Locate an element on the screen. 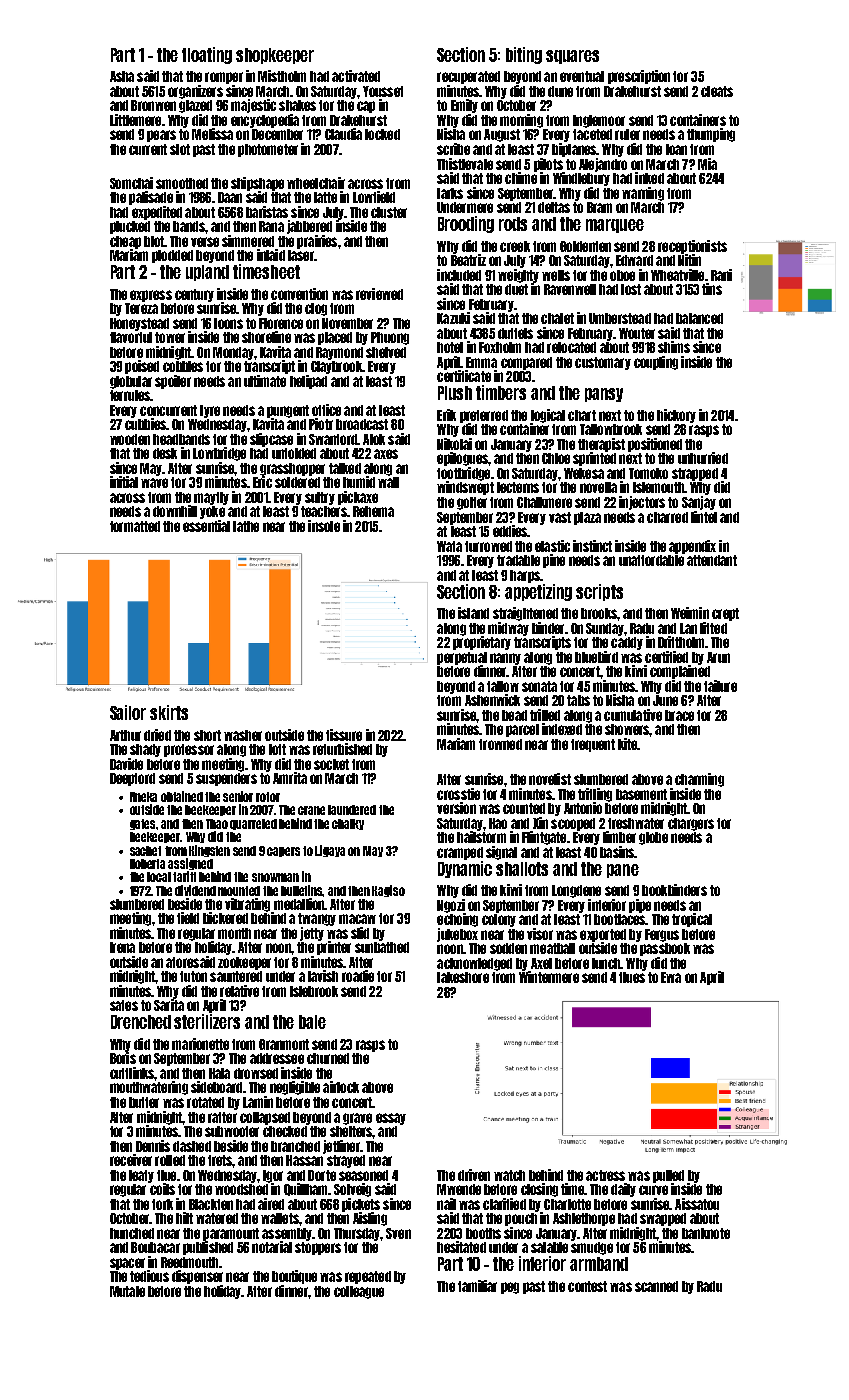 The image size is (849, 1400). insole is located at coordinates (324, 526).
